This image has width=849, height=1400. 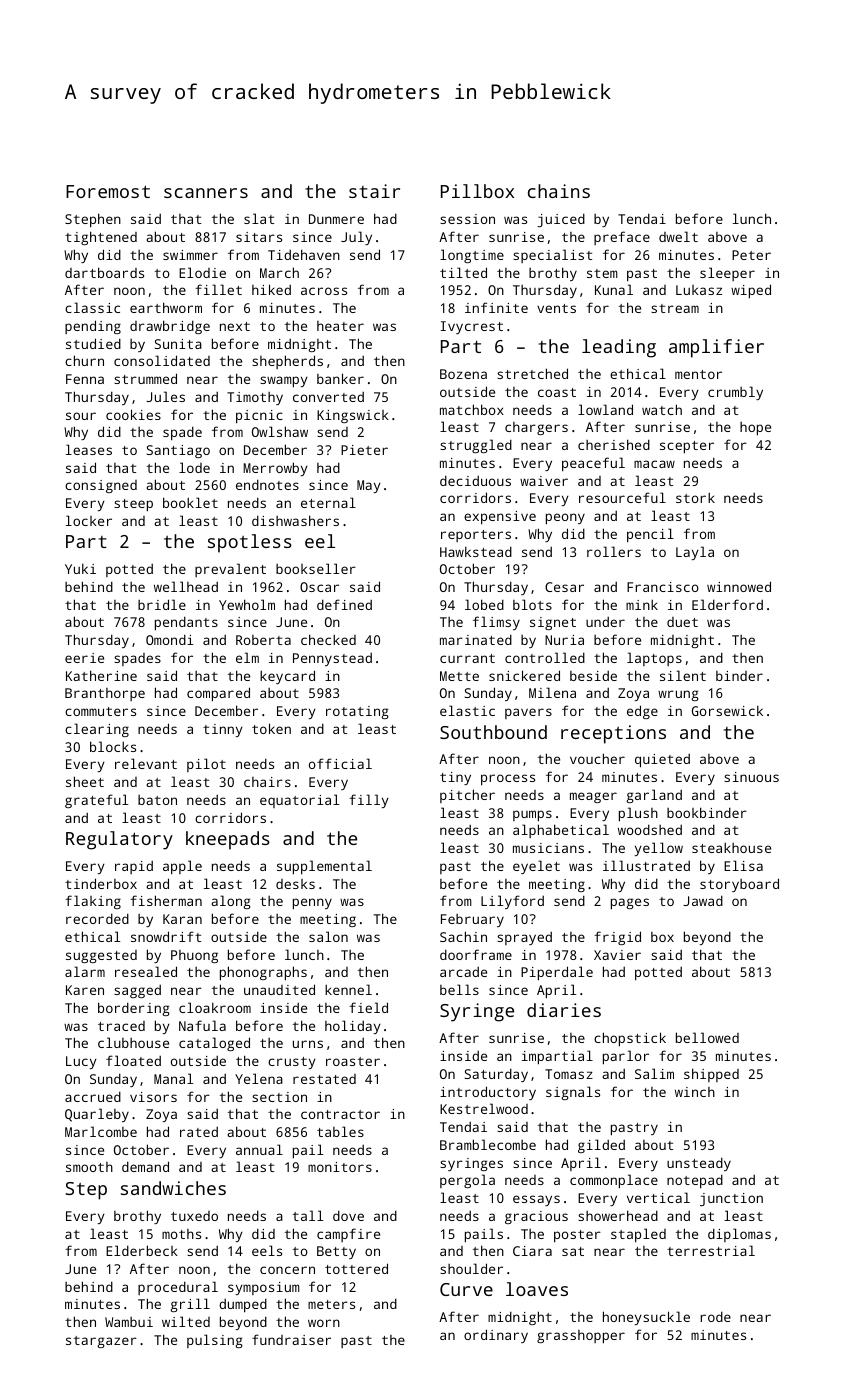 What do you see at coordinates (340, 763) in the image?
I see `official` at bounding box center [340, 763].
